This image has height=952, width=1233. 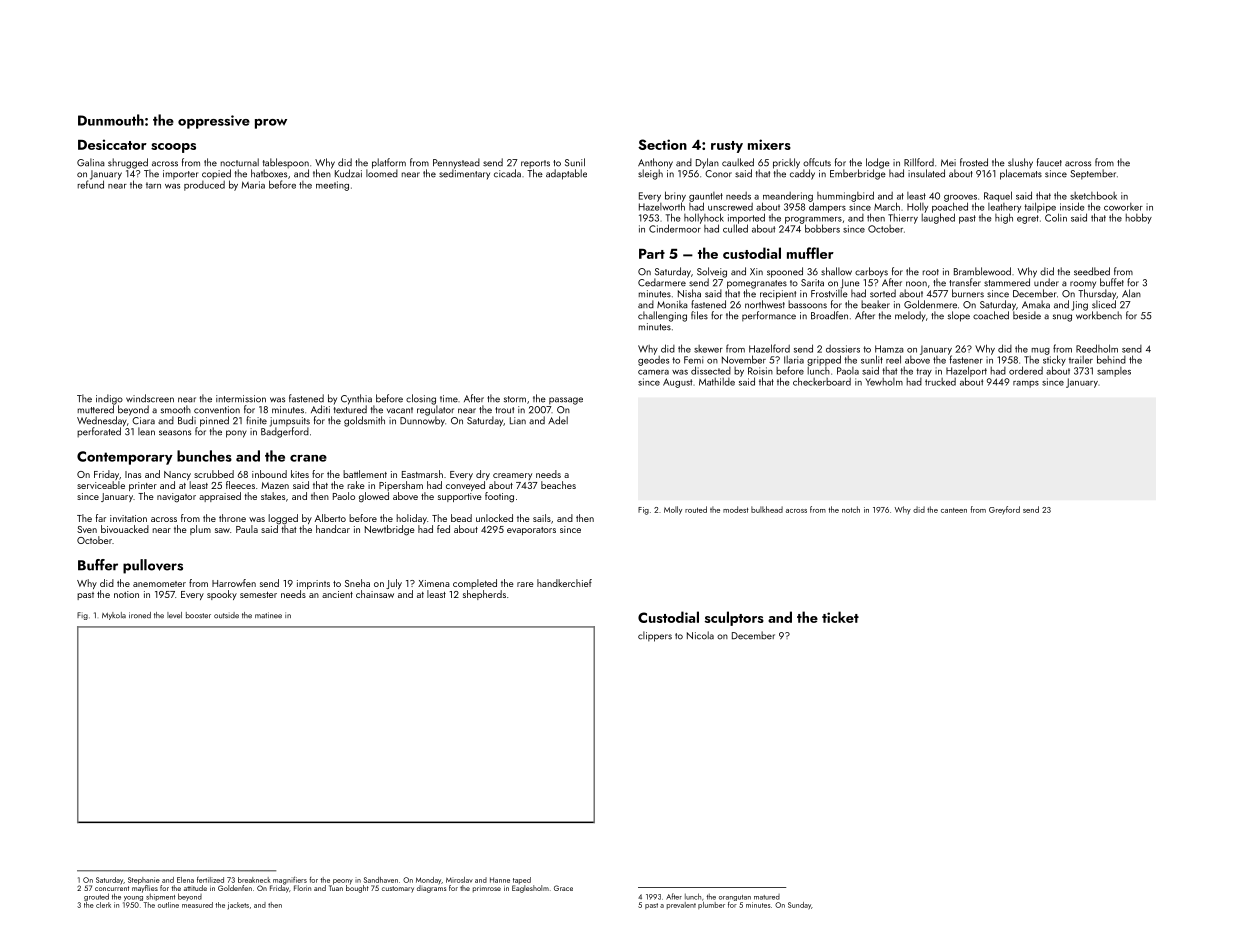 What do you see at coordinates (253, 185) in the image?
I see `Maria` at bounding box center [253, 185].
